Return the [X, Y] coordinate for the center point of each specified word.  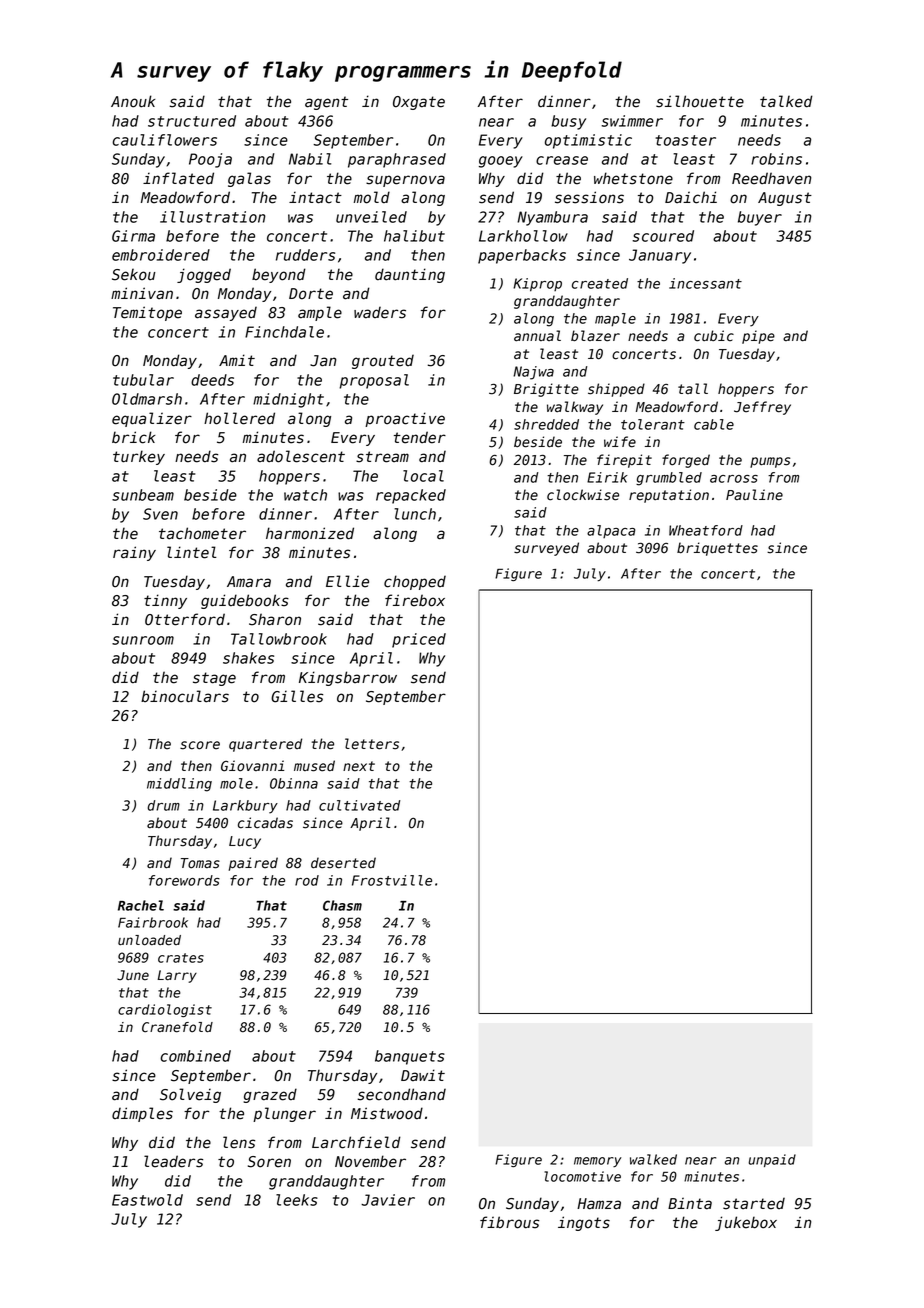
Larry [177, 976]
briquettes [717, 549]
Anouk [133, 101]
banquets [410, 1057]
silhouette [700, 101]
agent [326, 103]
